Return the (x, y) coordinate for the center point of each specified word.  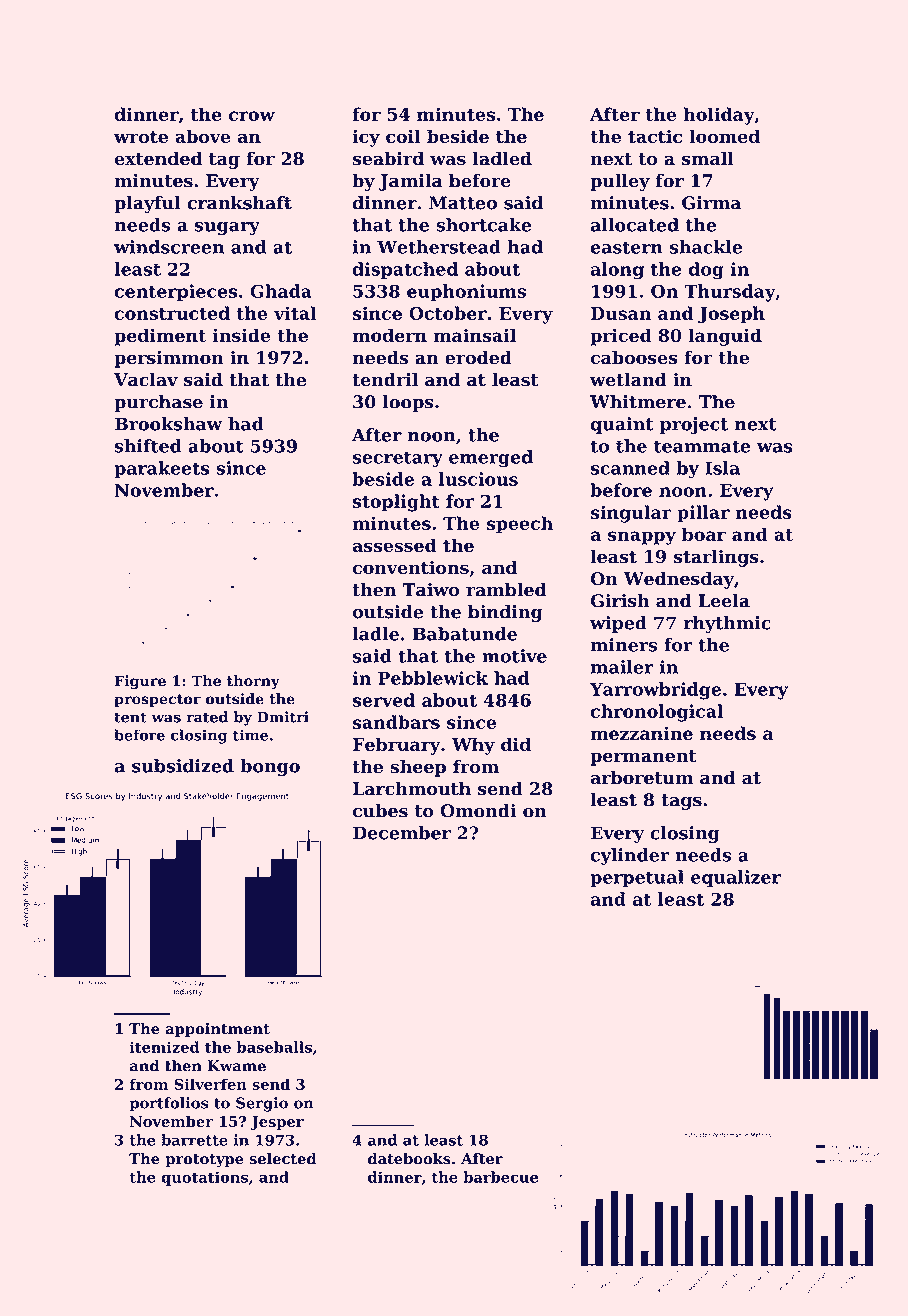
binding (505, 613)
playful (147, 204)
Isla (722, 468)
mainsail (475, 335)
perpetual (637, 878)
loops (408, 403)
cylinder (630, 857)
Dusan (621, 313)
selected (282, 1159)
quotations (204, 1178)
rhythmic (727, 624)
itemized (164, 1047)
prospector (157, 700)
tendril (385, 380)
